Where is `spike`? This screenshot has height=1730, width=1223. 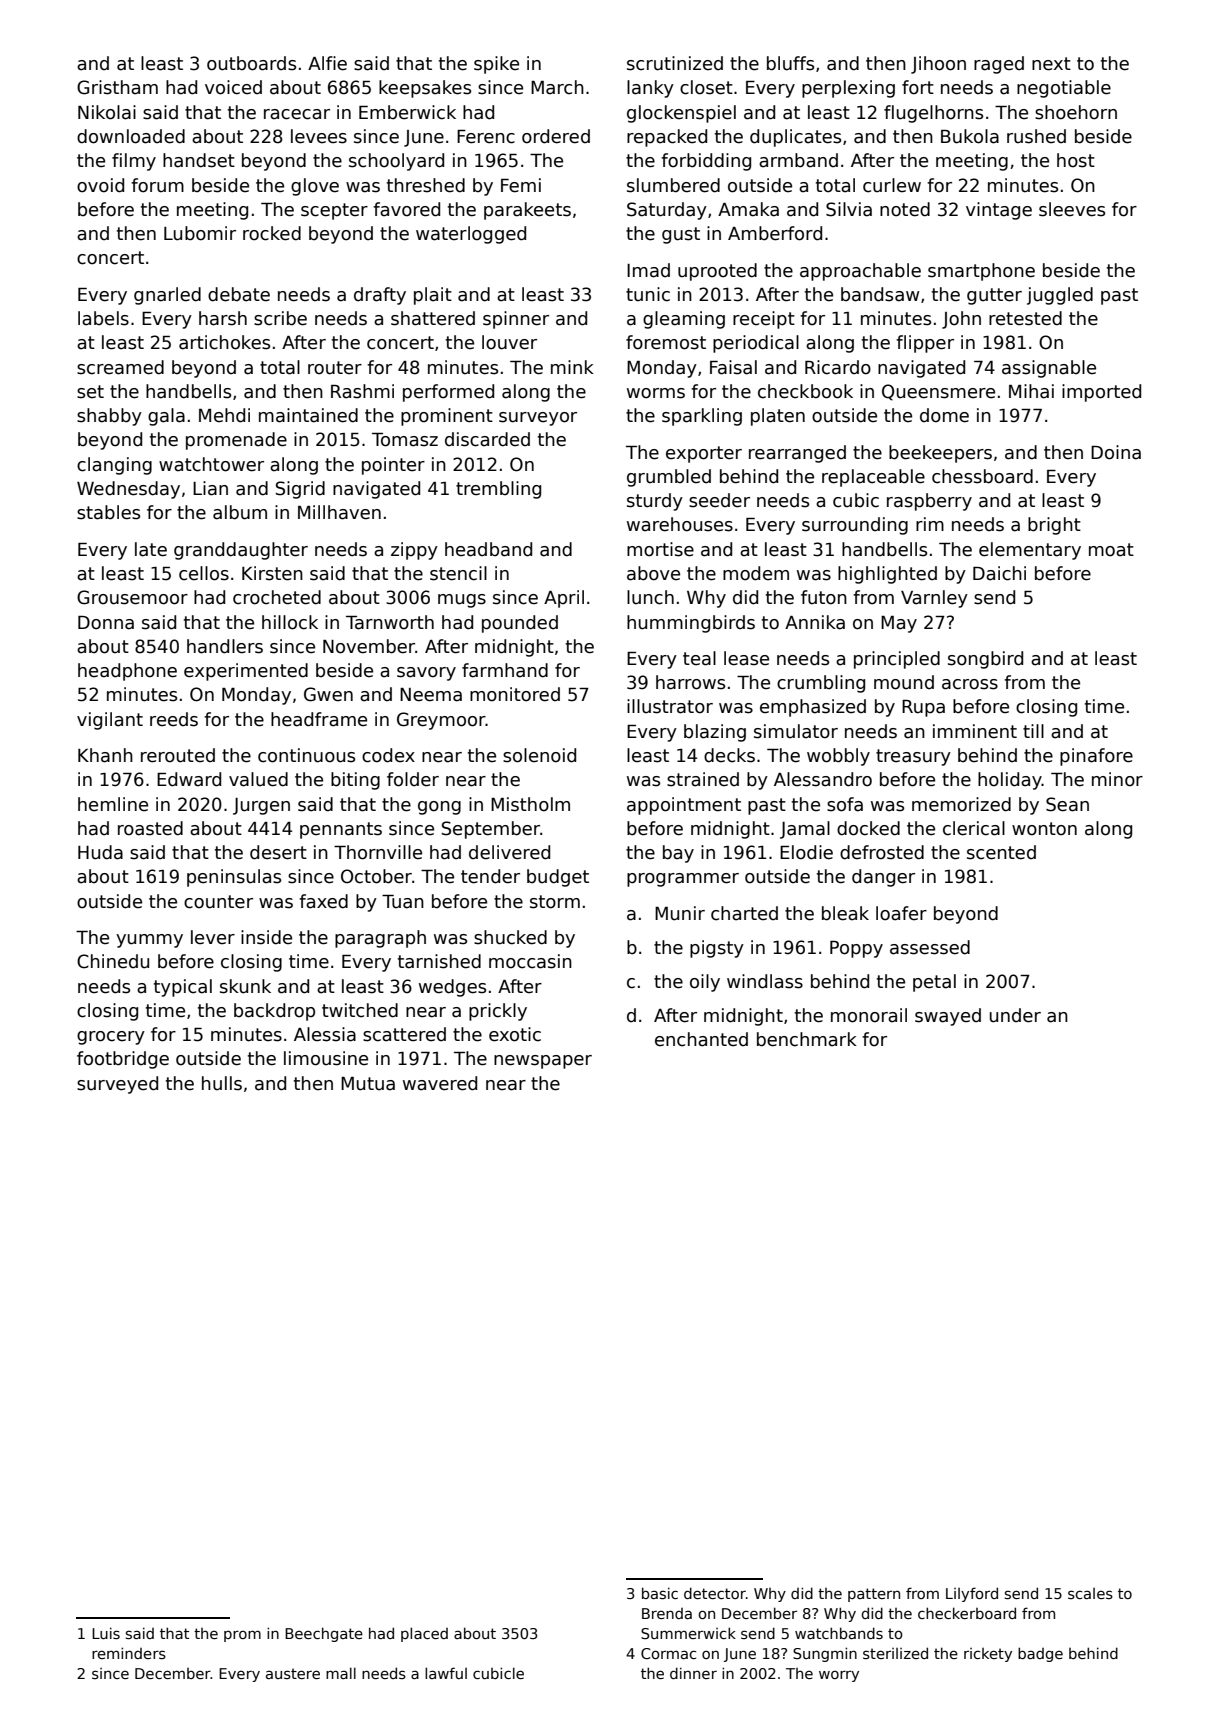 spike is located at coordinates (496, 65).
